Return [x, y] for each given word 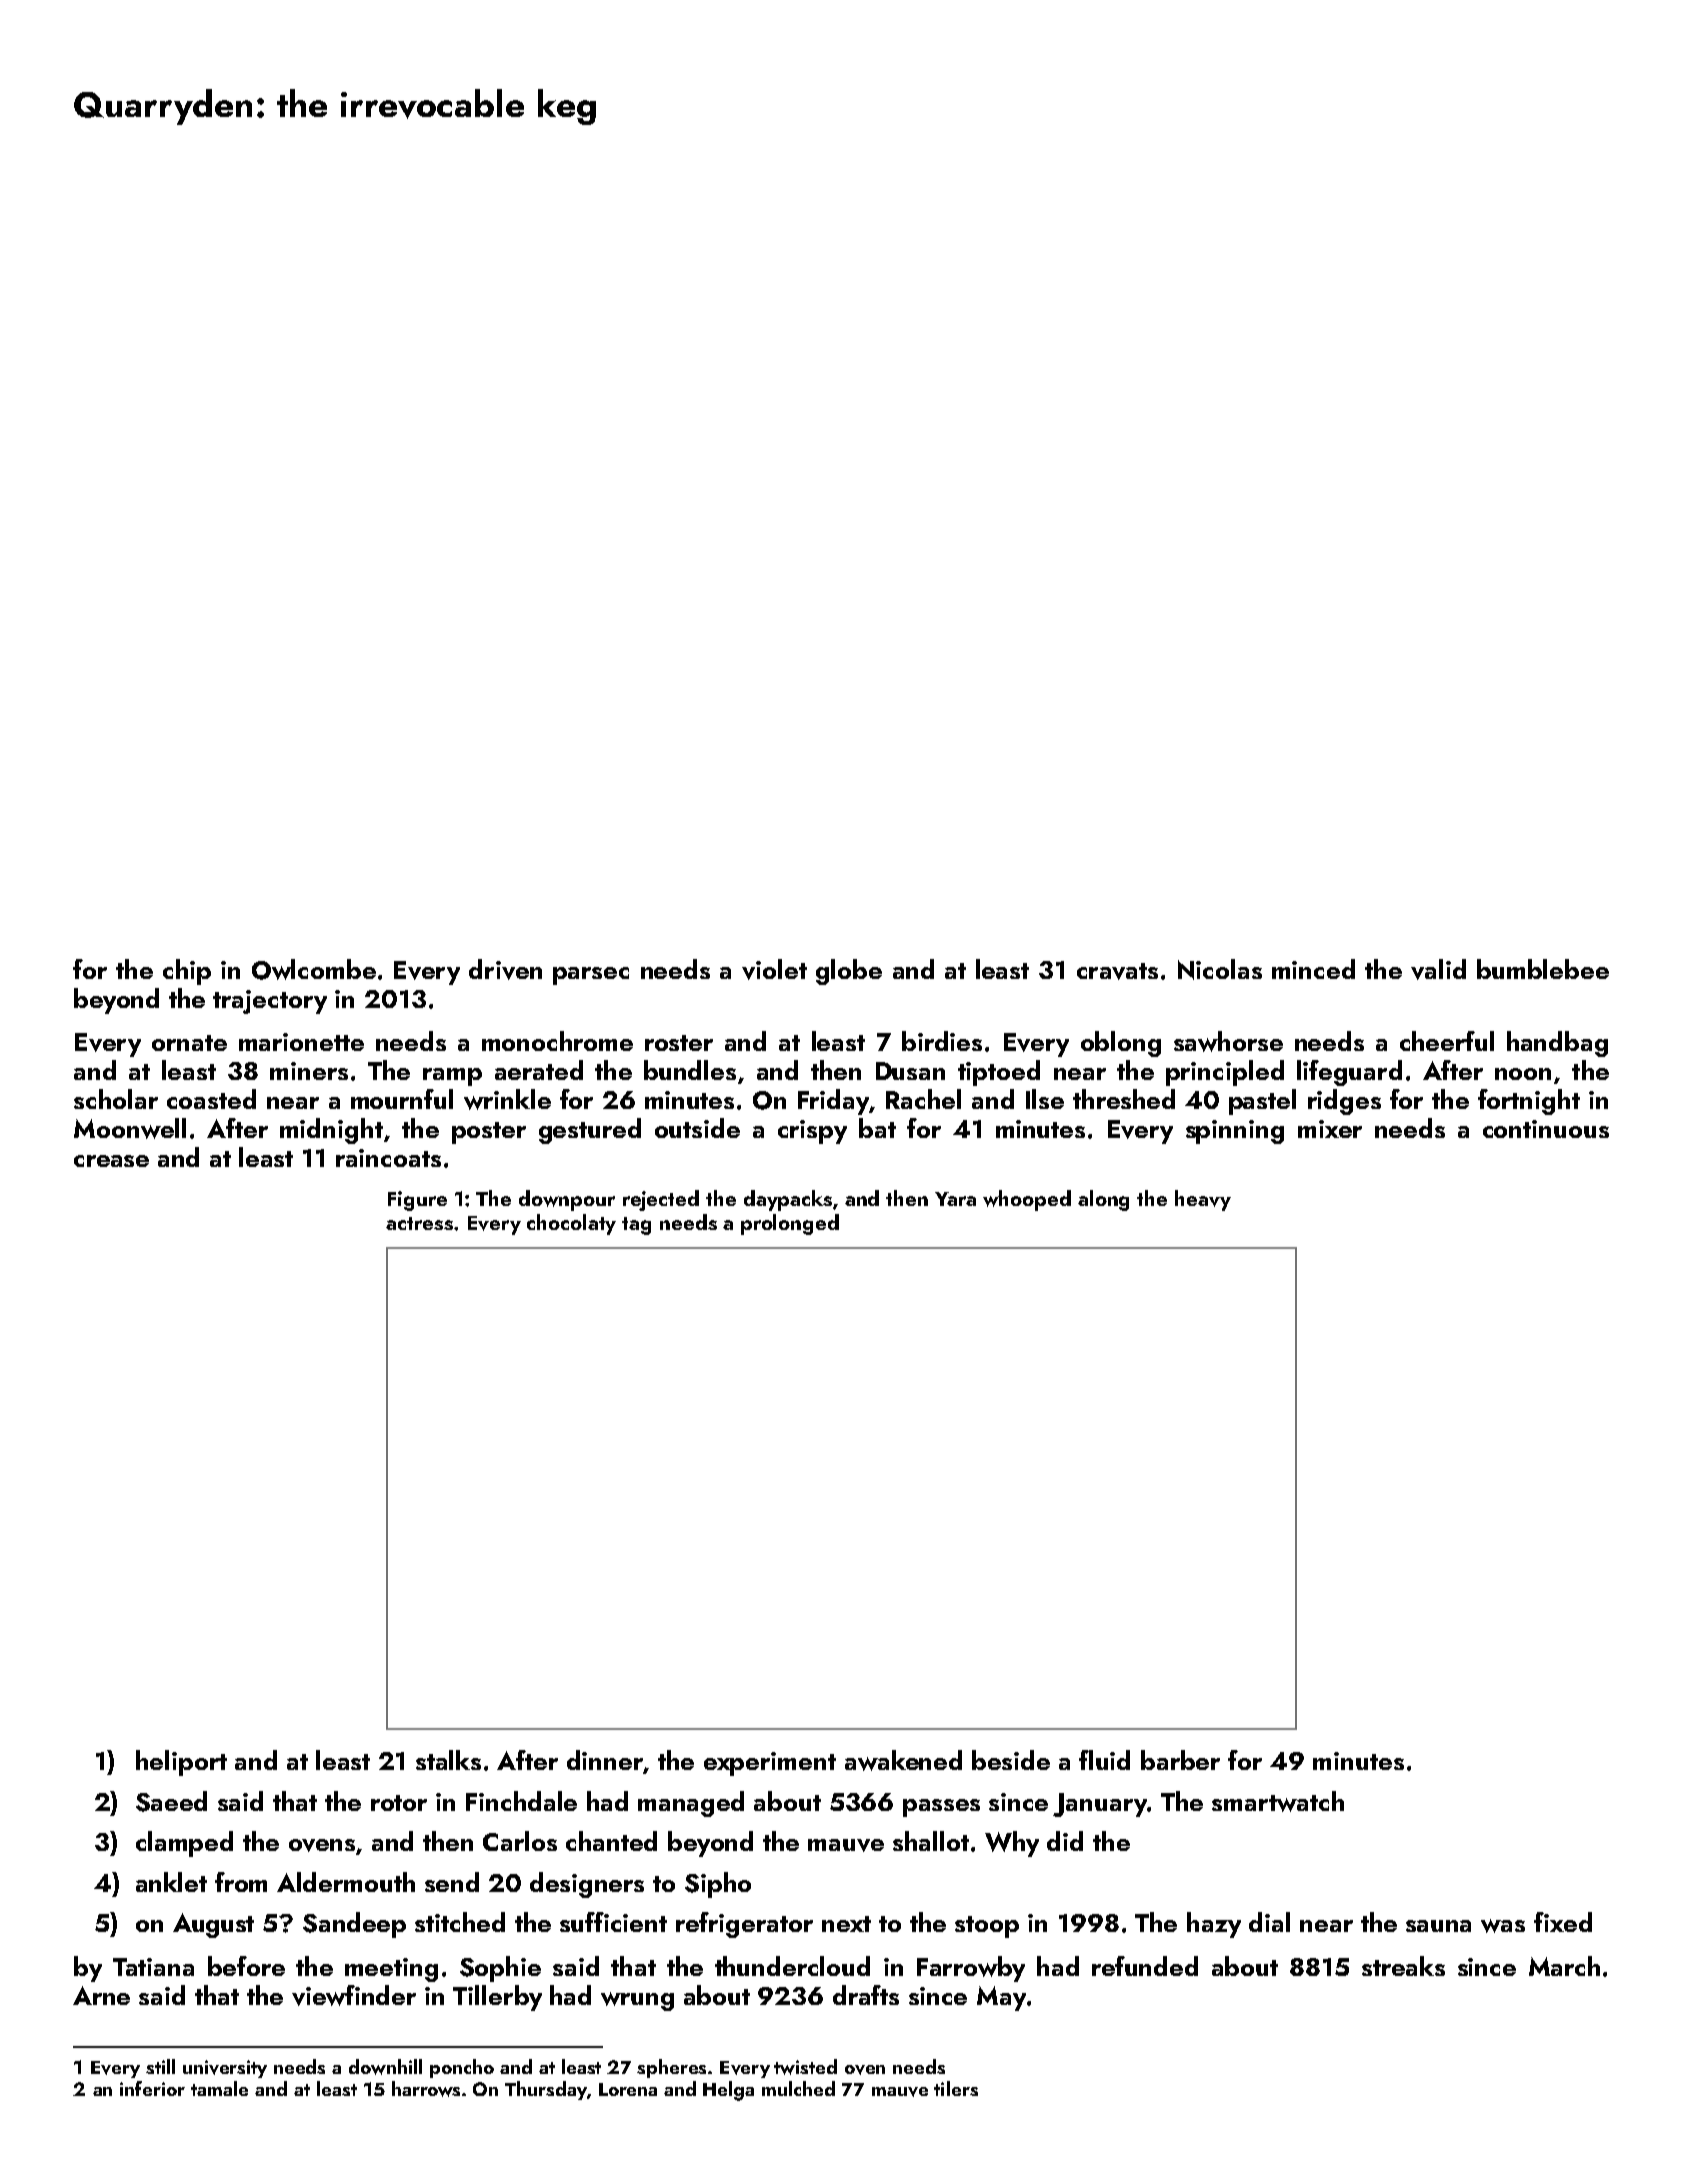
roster [679, 1043]
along [1103, 1200]
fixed [1563, 1922]
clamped [184, 1844]
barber [1180, 1760]
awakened [903, 1760]
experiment [770, 1764]
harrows [426, 2089]
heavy [1203, 1200]
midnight [331, 1131]
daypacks [788, 1200]
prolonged [790, 1224]
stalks [448, 1760]
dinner [605, 1760]
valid [1438, 969]
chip [187, 972]
